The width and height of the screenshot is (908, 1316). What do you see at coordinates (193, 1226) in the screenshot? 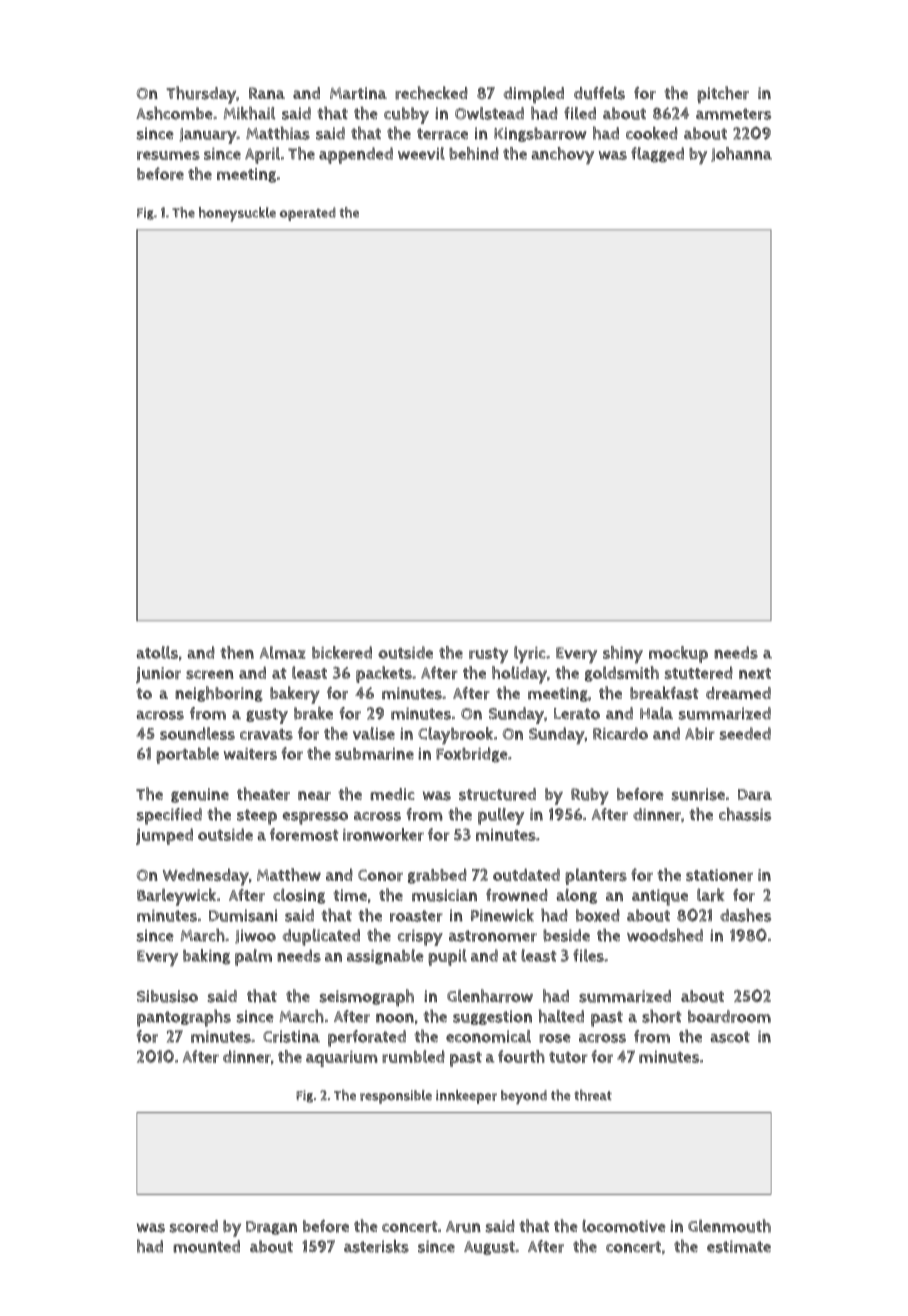
I see `scored` at bounding box center [193, 1226].
